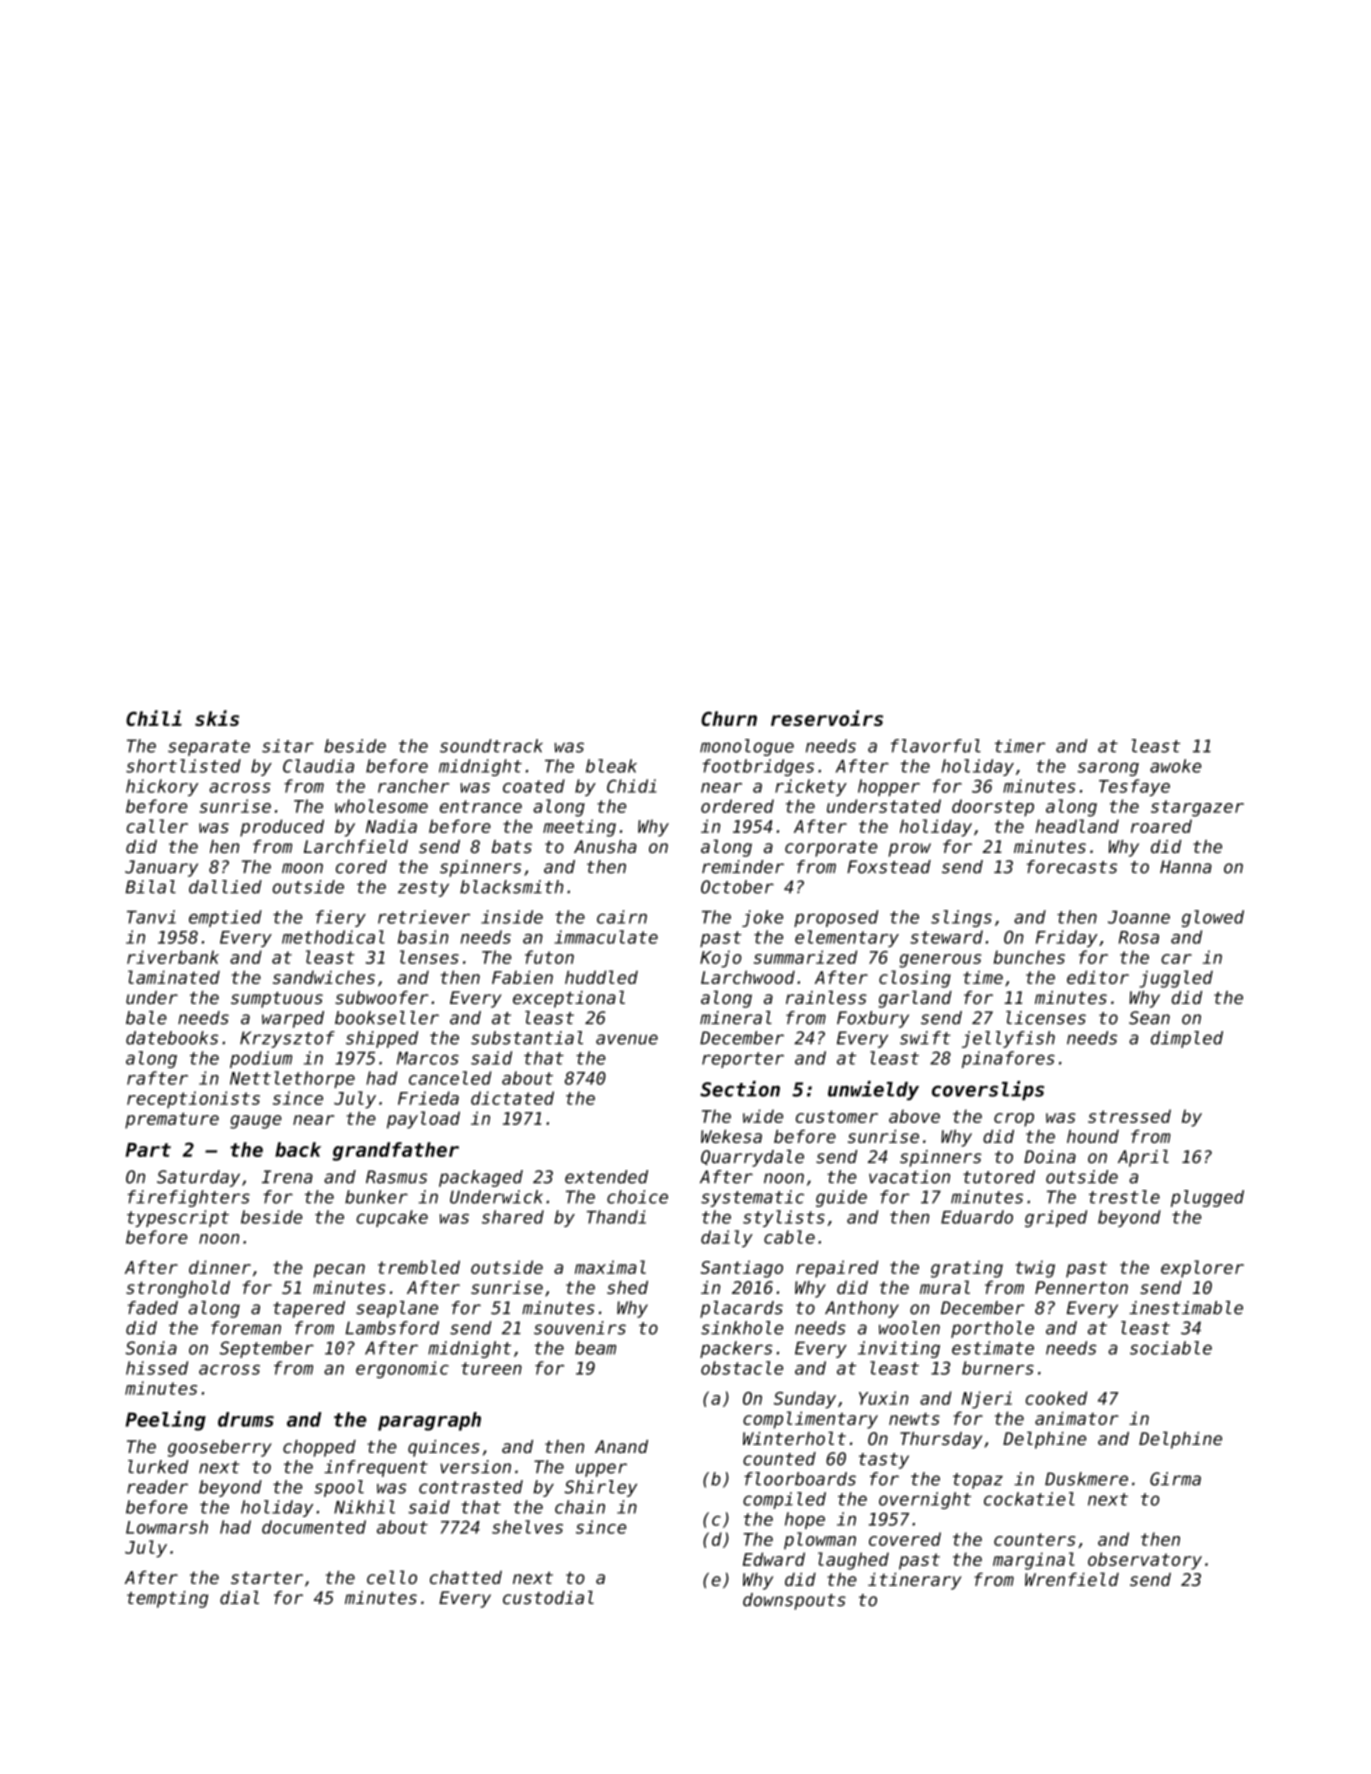 The image size is (1371, 1774). I want to click on pecan, so click(339, 1271).
